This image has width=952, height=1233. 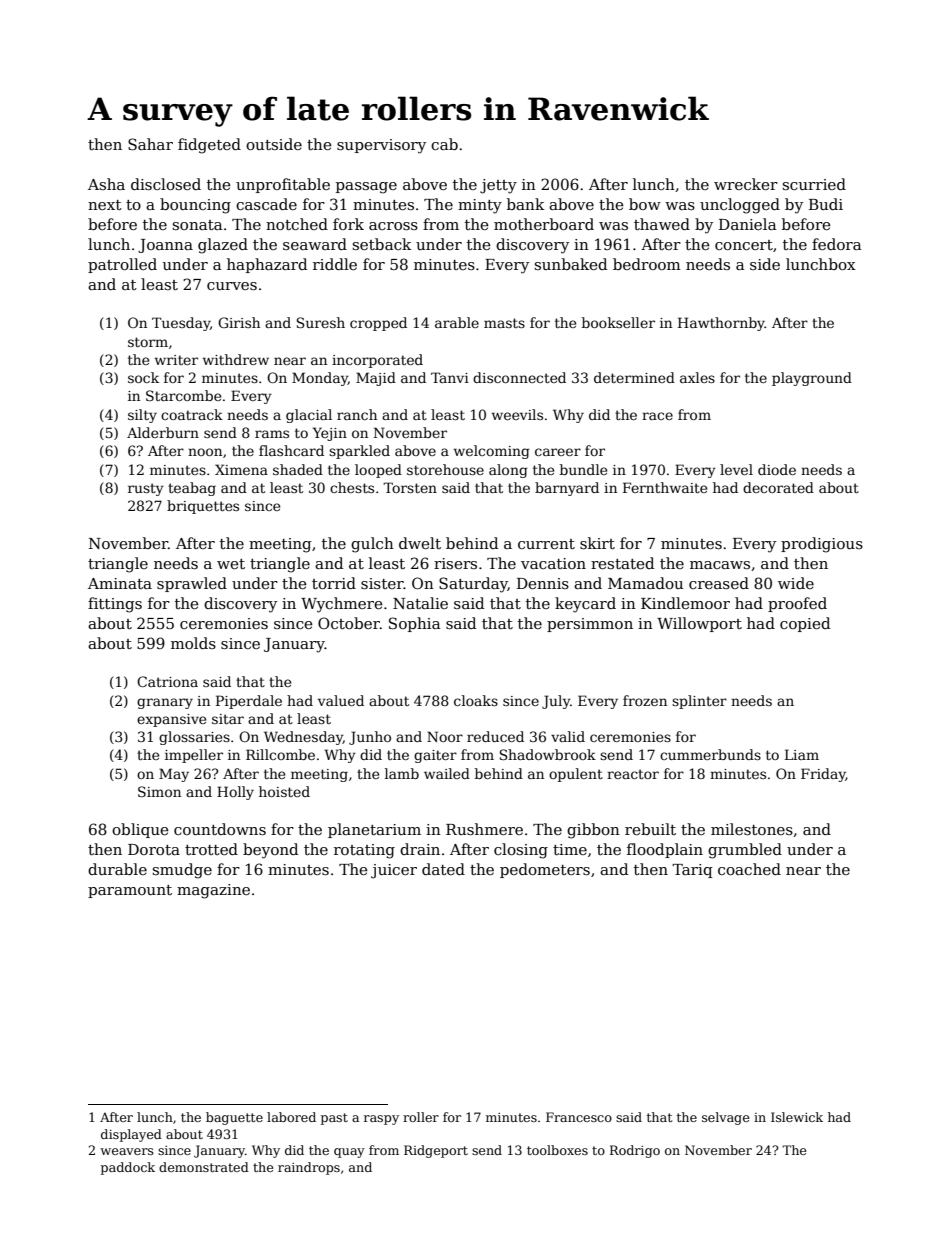 I want to click on juicer, so click(x=394, y=871).
